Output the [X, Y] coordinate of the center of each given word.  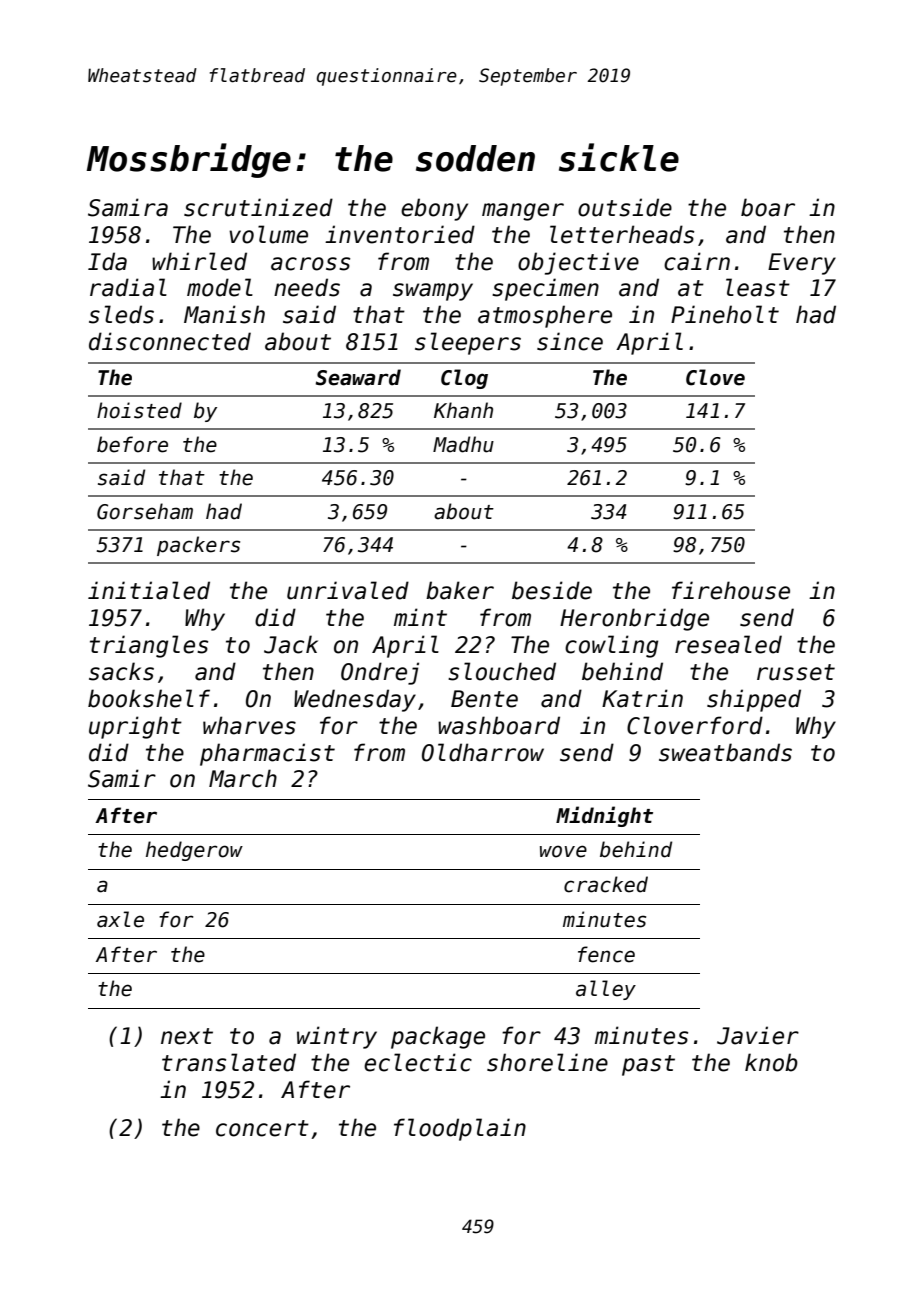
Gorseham [145, 511]
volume [268, 234]
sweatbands [725, 752]
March [243, 778]
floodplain [460, 1129]
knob [771, 1062]
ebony [434, 209]
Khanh [463, 410]
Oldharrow [483, 752]
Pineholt [725, 314]
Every [802, 264]
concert [262, 1128]
